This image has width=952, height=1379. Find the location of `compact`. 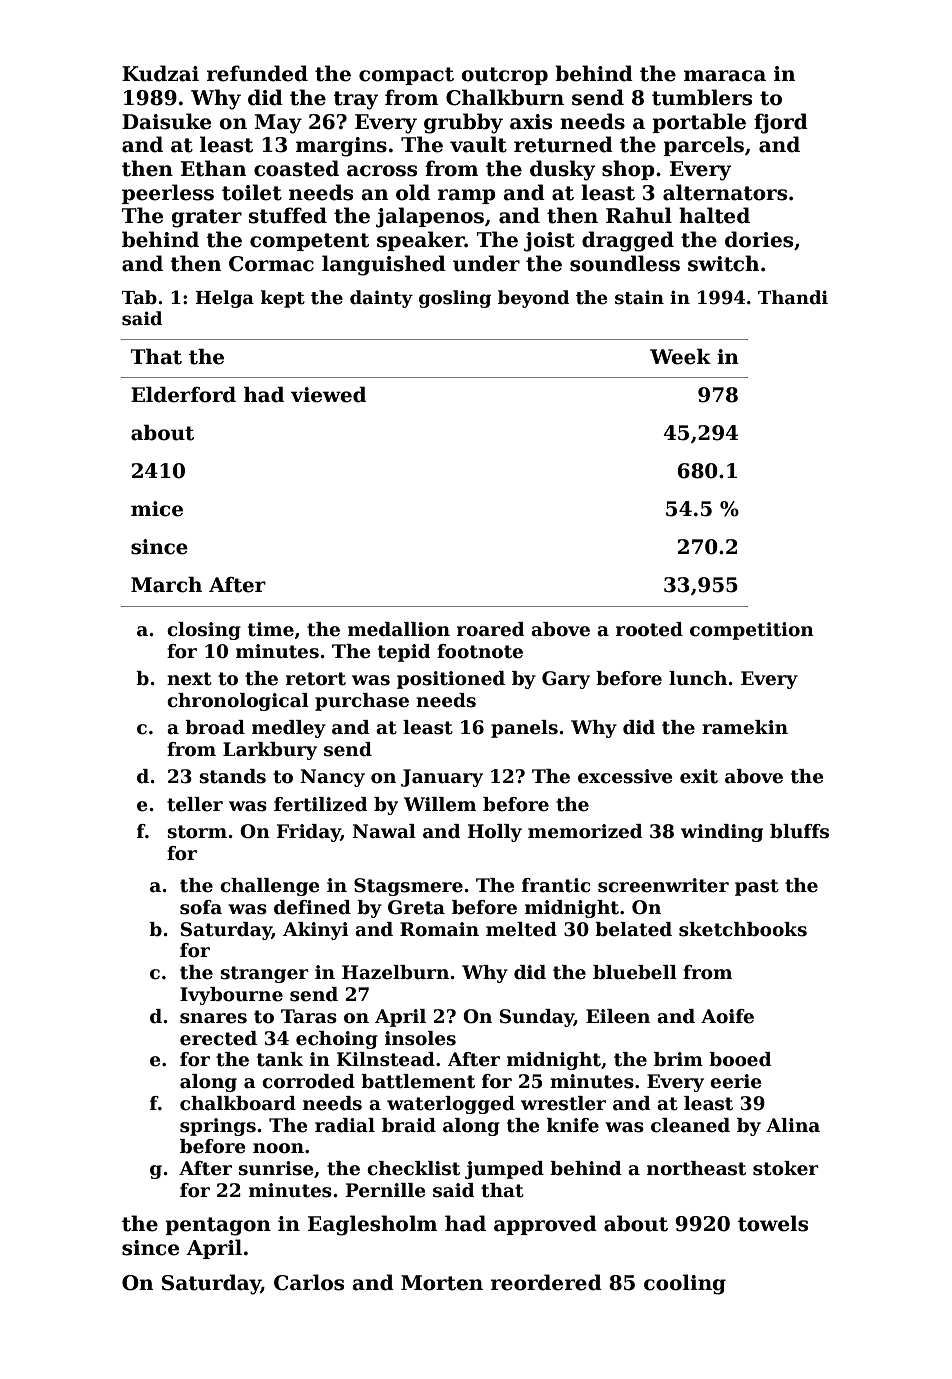

compact is located at coordinates (406, 76).
